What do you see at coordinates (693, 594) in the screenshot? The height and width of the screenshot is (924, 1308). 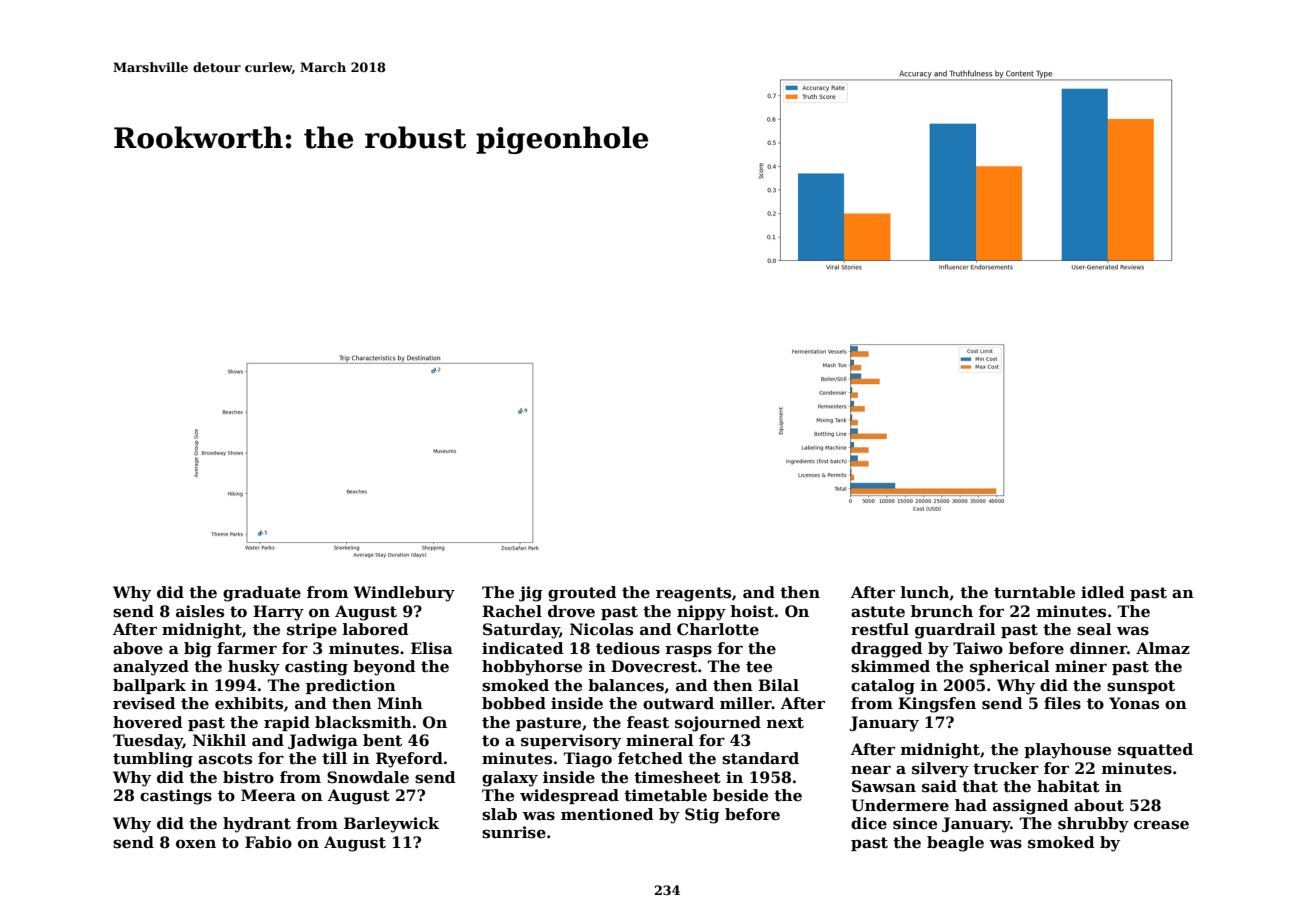 I see `reagents` at bounding box center [693, 594].
